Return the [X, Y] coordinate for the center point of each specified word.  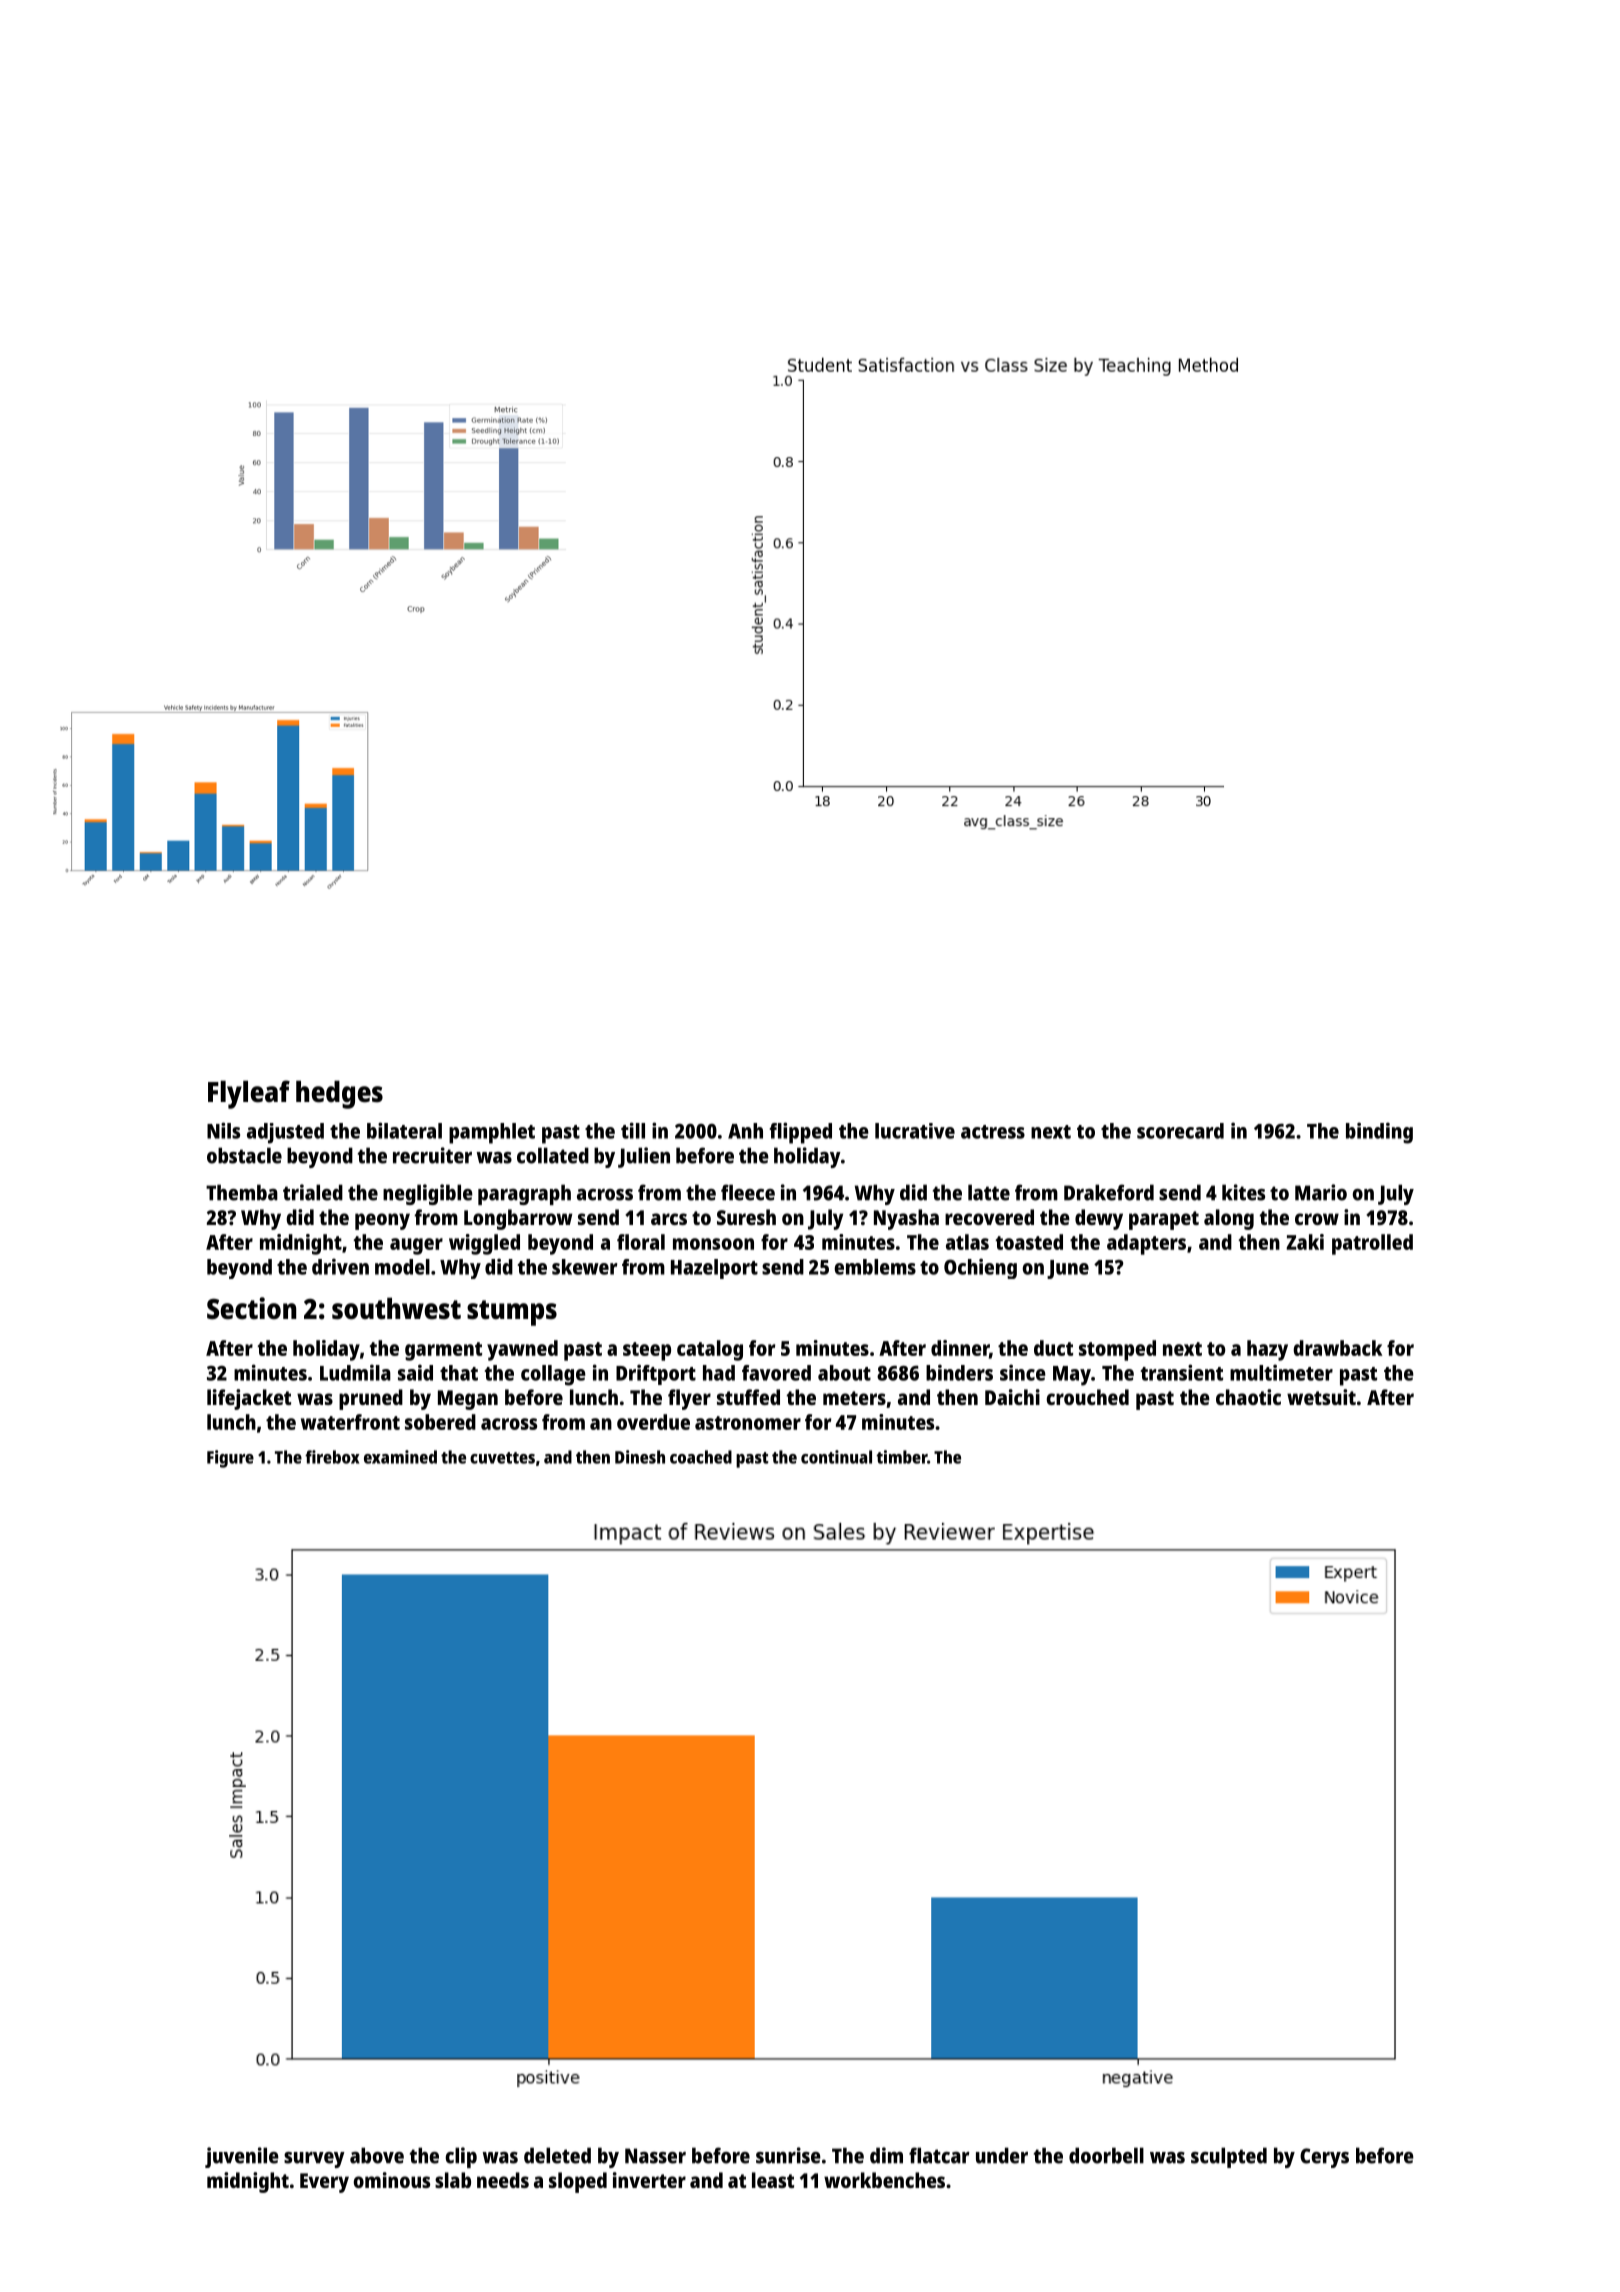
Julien [644, 1157]
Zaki [1305, 1242]
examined [400, 1457]
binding [1379, 1133]
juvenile [242, 2157]
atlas [967, 1242]
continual [836, 1457]
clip [461, 2157]
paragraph [524, 1194]
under [1002, 2155]
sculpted [1229, 2157]
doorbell [1106, 2155]
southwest [396, 1308]
